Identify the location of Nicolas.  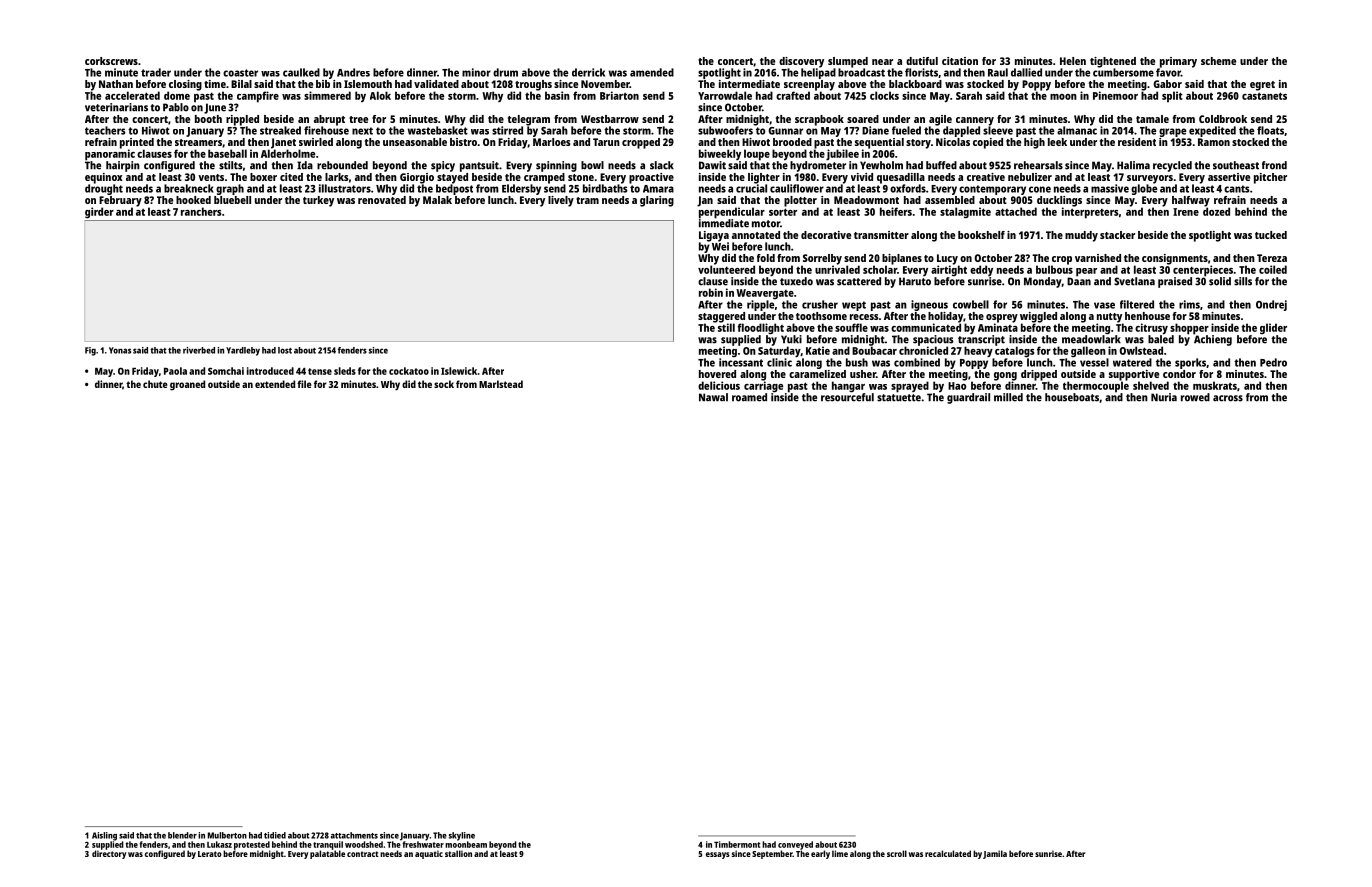
(953, 142).
